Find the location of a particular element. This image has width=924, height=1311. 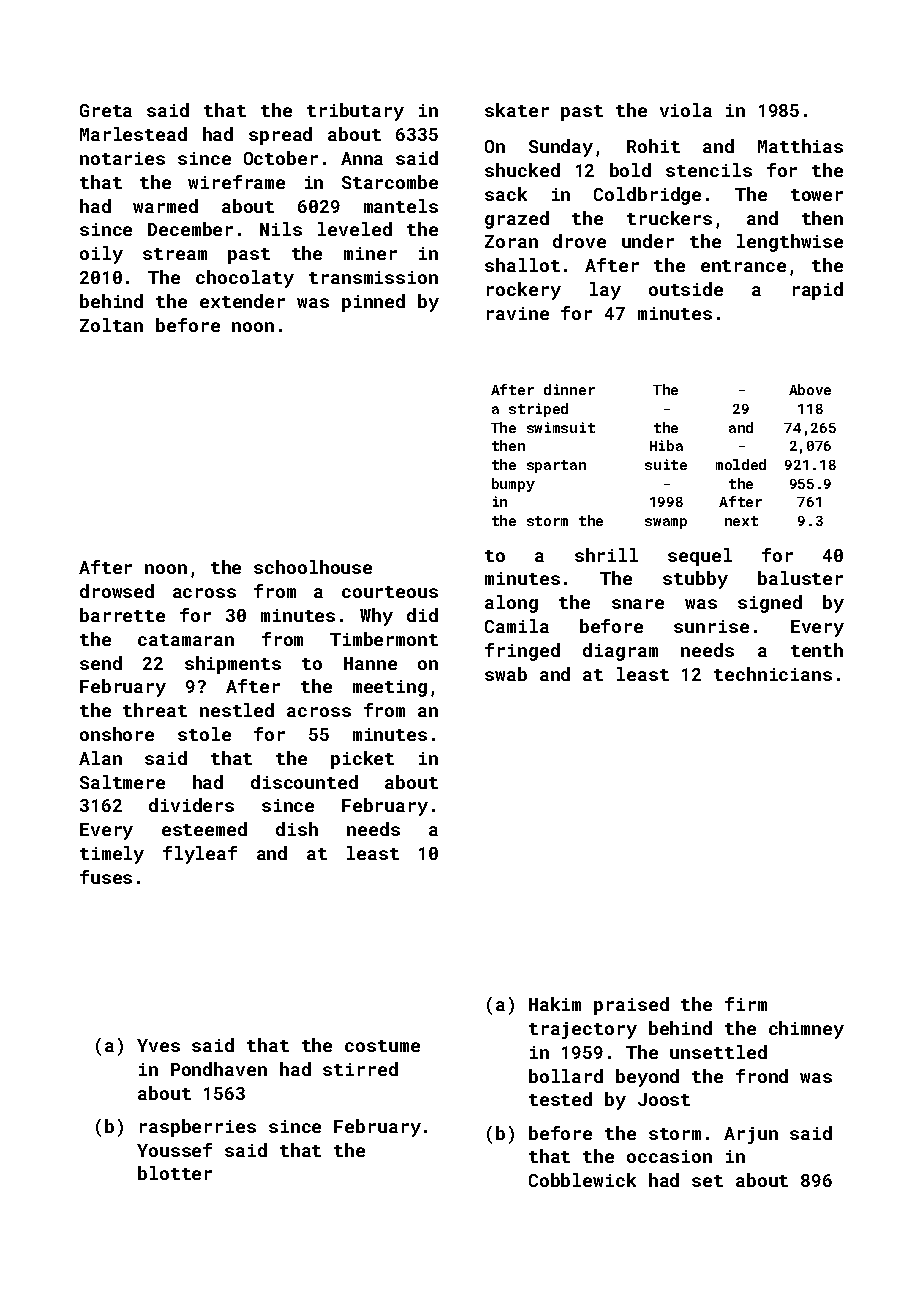

Arjun is located at coordinates (751, 1135).
